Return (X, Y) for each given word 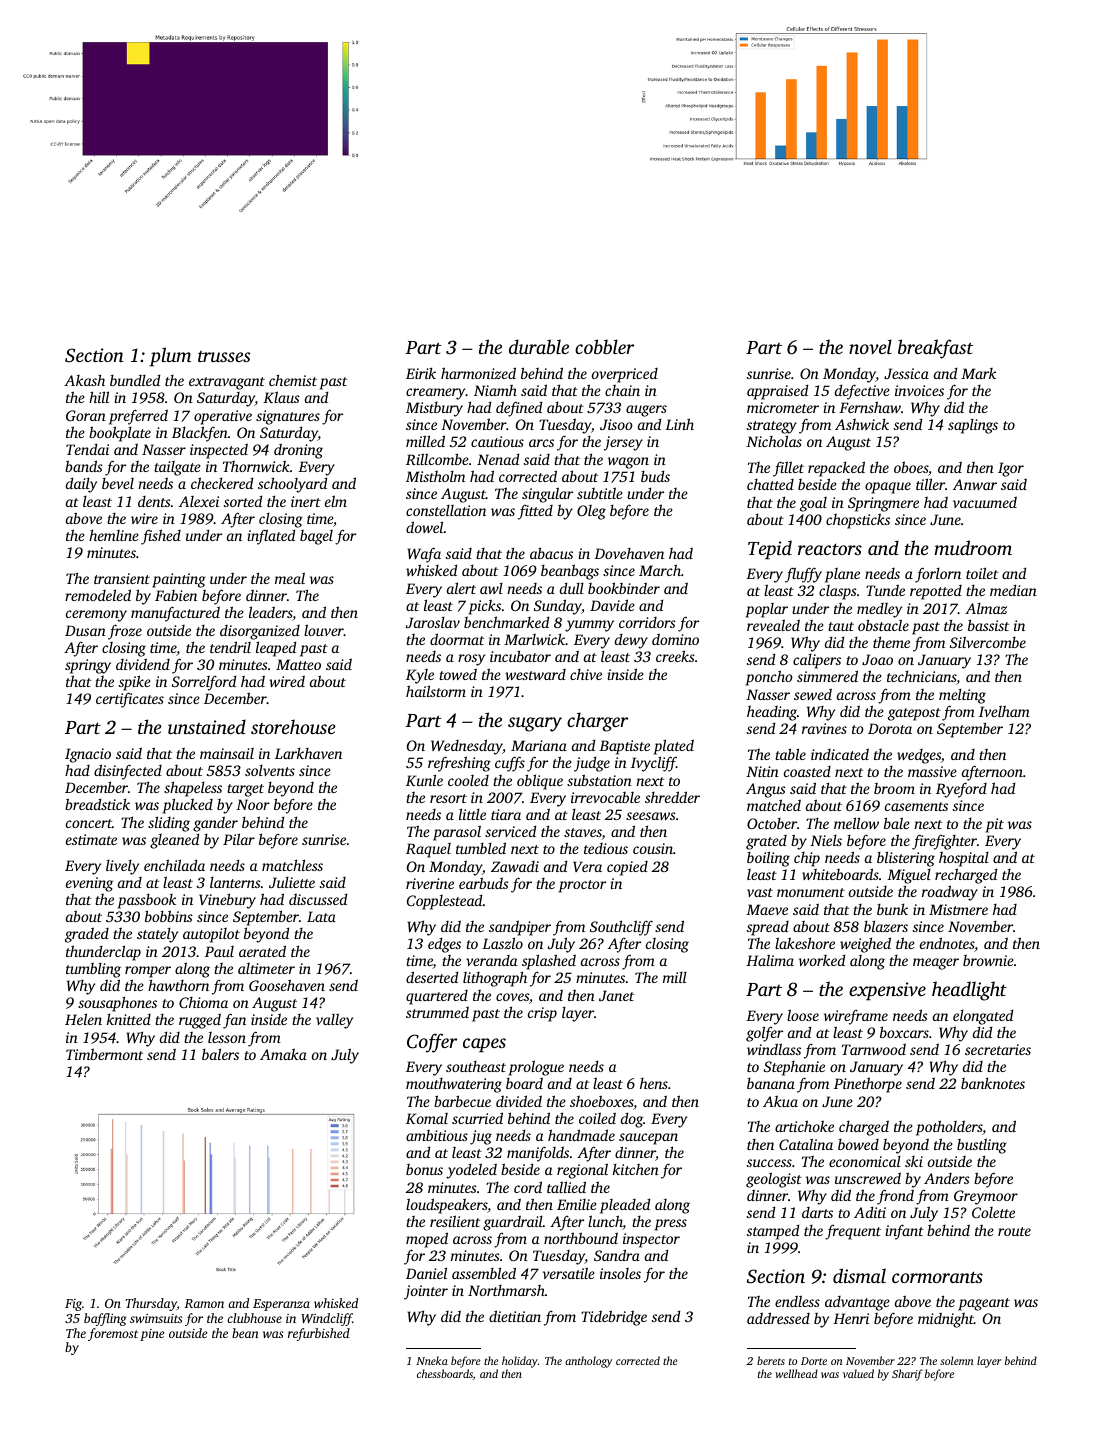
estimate (91, 839)
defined (519, 409)
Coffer (432, 1043)
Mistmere (958, 909)
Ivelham (1004, 711)
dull (572, 588)
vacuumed (985, 502)
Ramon (204, 1303)
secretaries (998, 1049)
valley (334, 1021)
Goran (86, 415)
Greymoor (986, 1197)
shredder (672, 797)
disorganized (260, 632)
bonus (424, 1169)
